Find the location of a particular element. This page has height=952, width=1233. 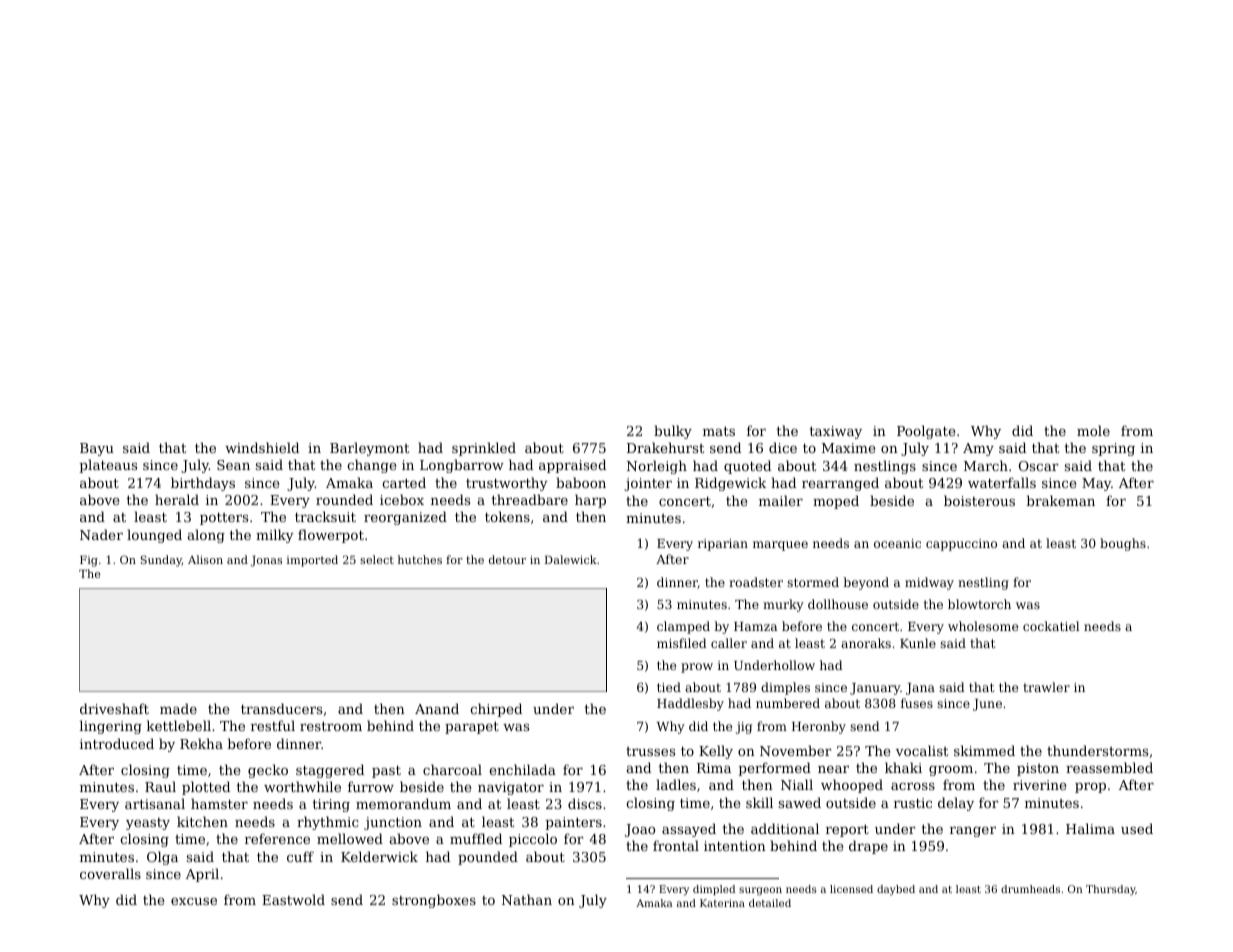

artisanal is located at coordinates (155, 803).
